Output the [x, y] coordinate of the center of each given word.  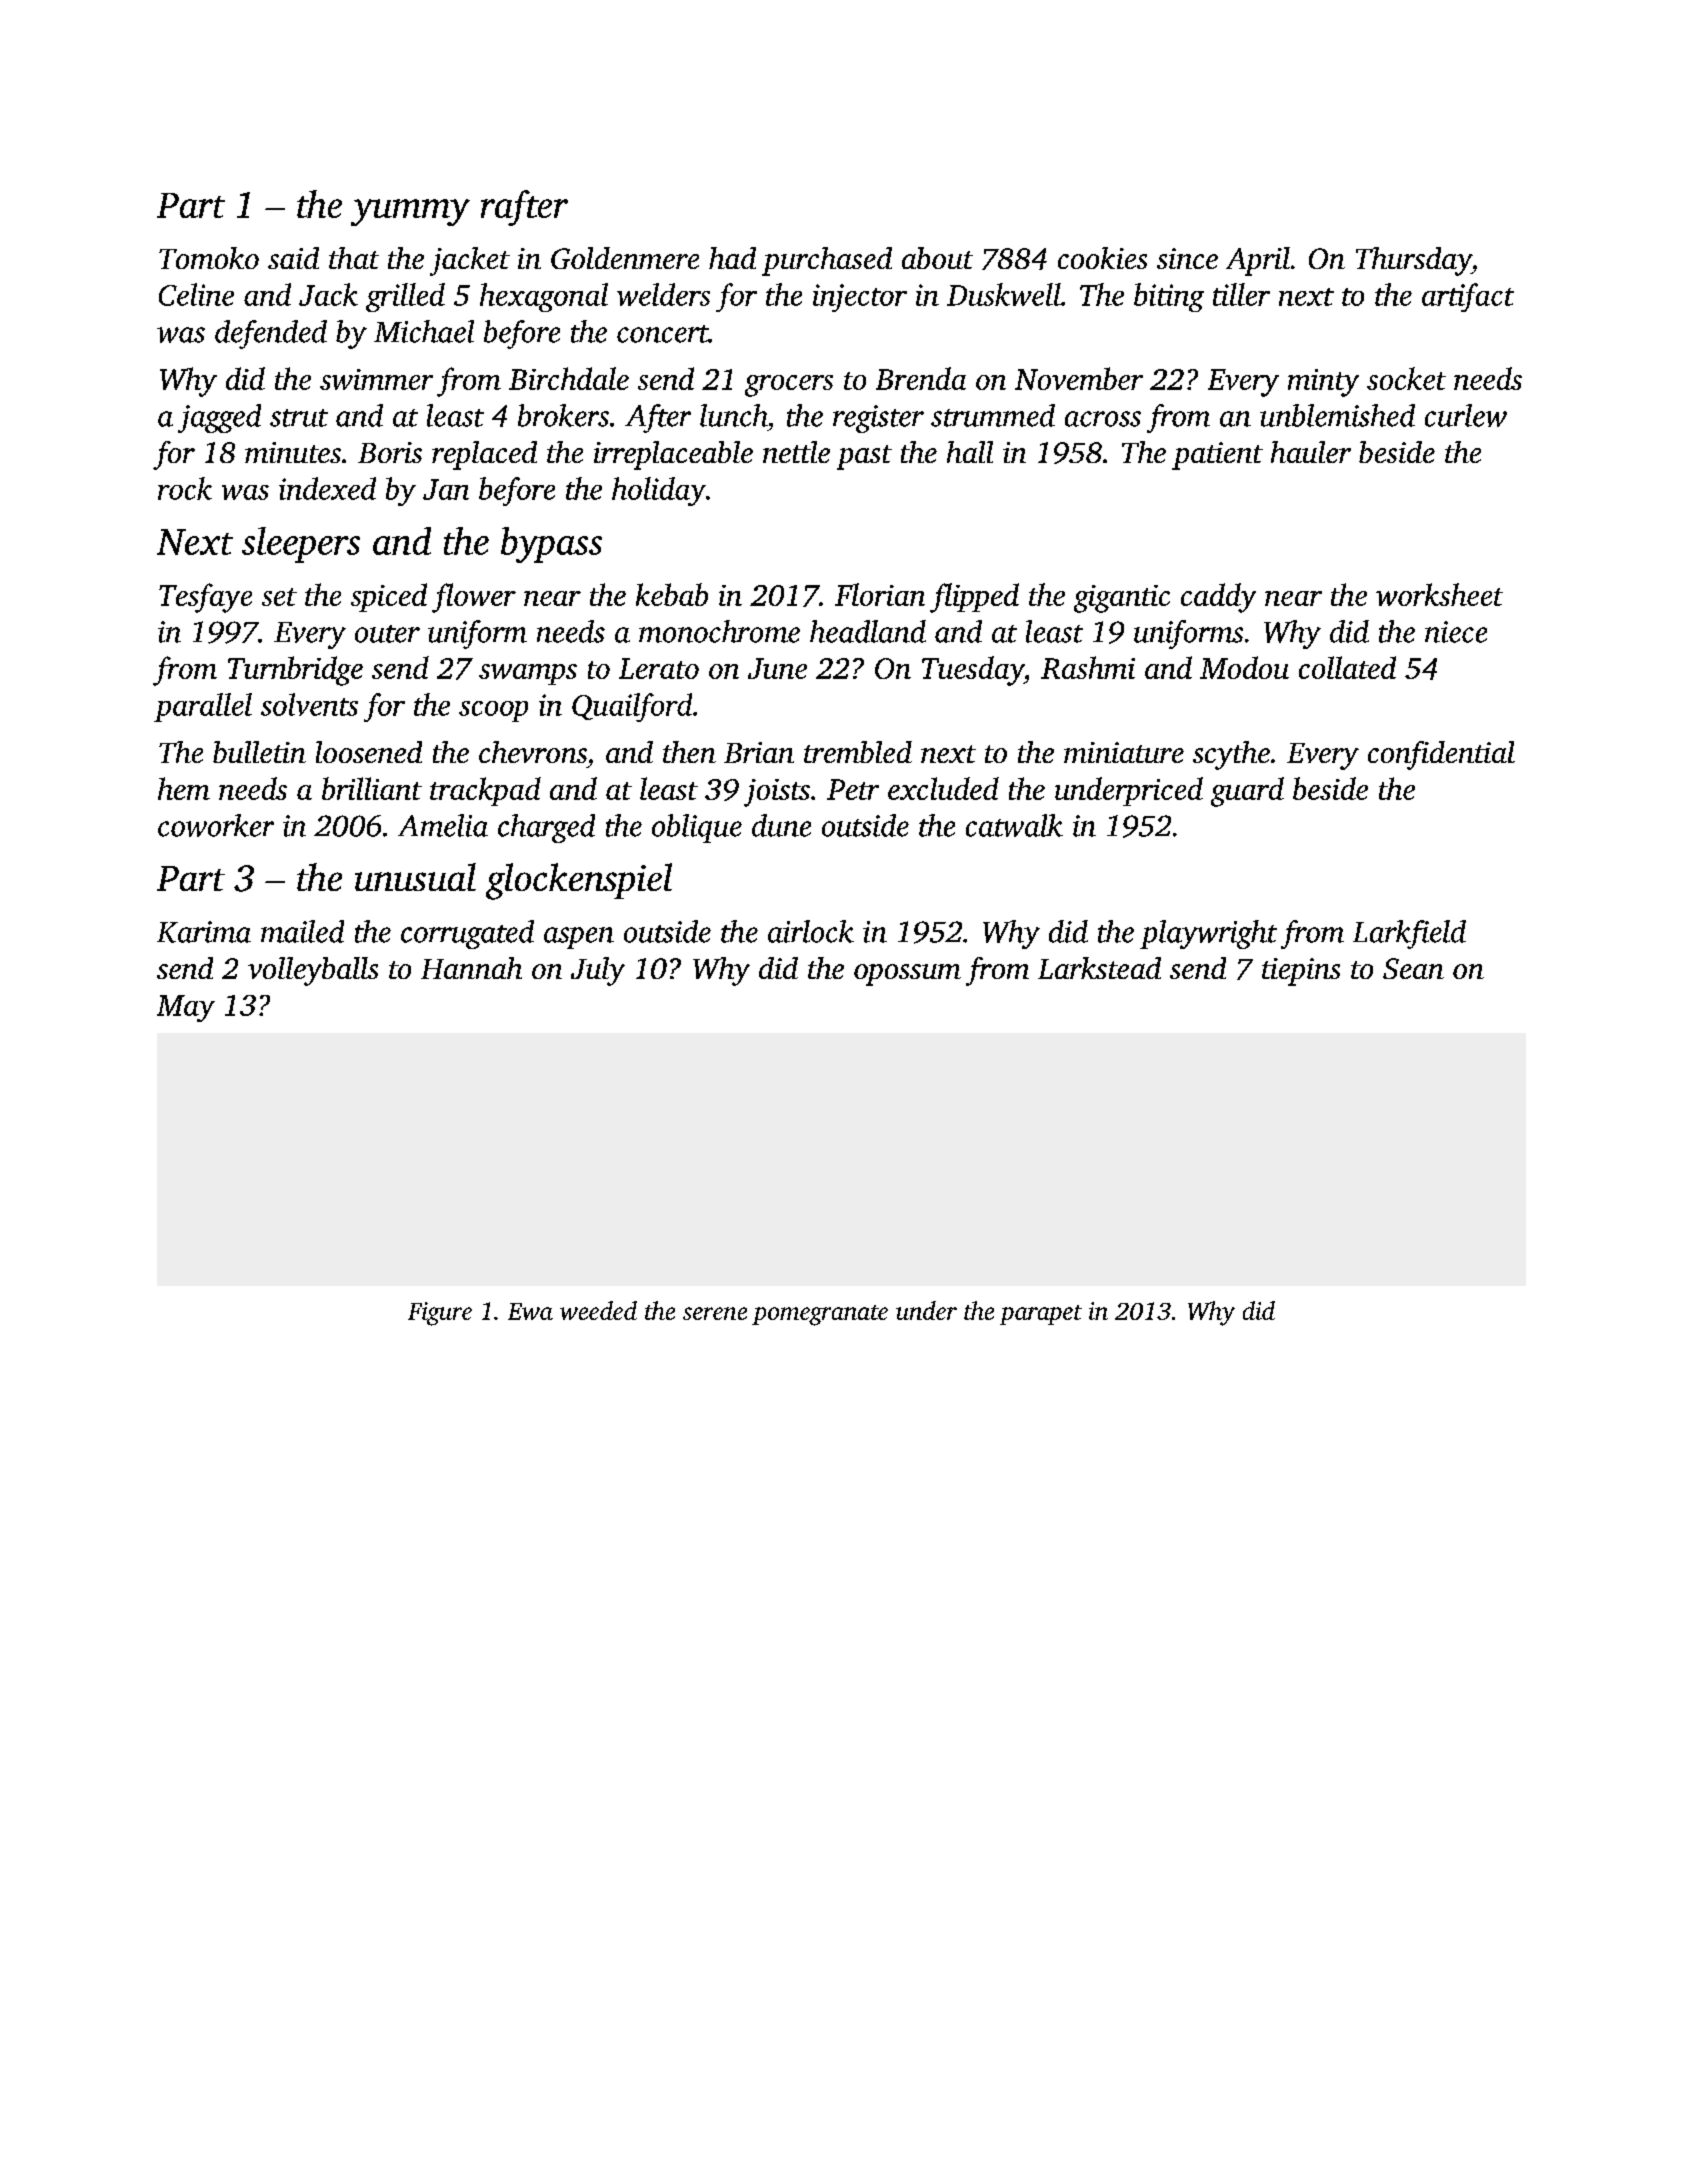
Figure [440, 1314]
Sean [1413, 968]
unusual [415, 877]
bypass [551, 545]
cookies [1102, 258]
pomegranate [820, 1315]
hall [970, 452]
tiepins [1301, 972]
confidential [1441, 755]
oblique [697, 828]
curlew [1466, 415]
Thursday [1414, 261]
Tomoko [209, 258]
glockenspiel [579, 881]
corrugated [467, 934]
